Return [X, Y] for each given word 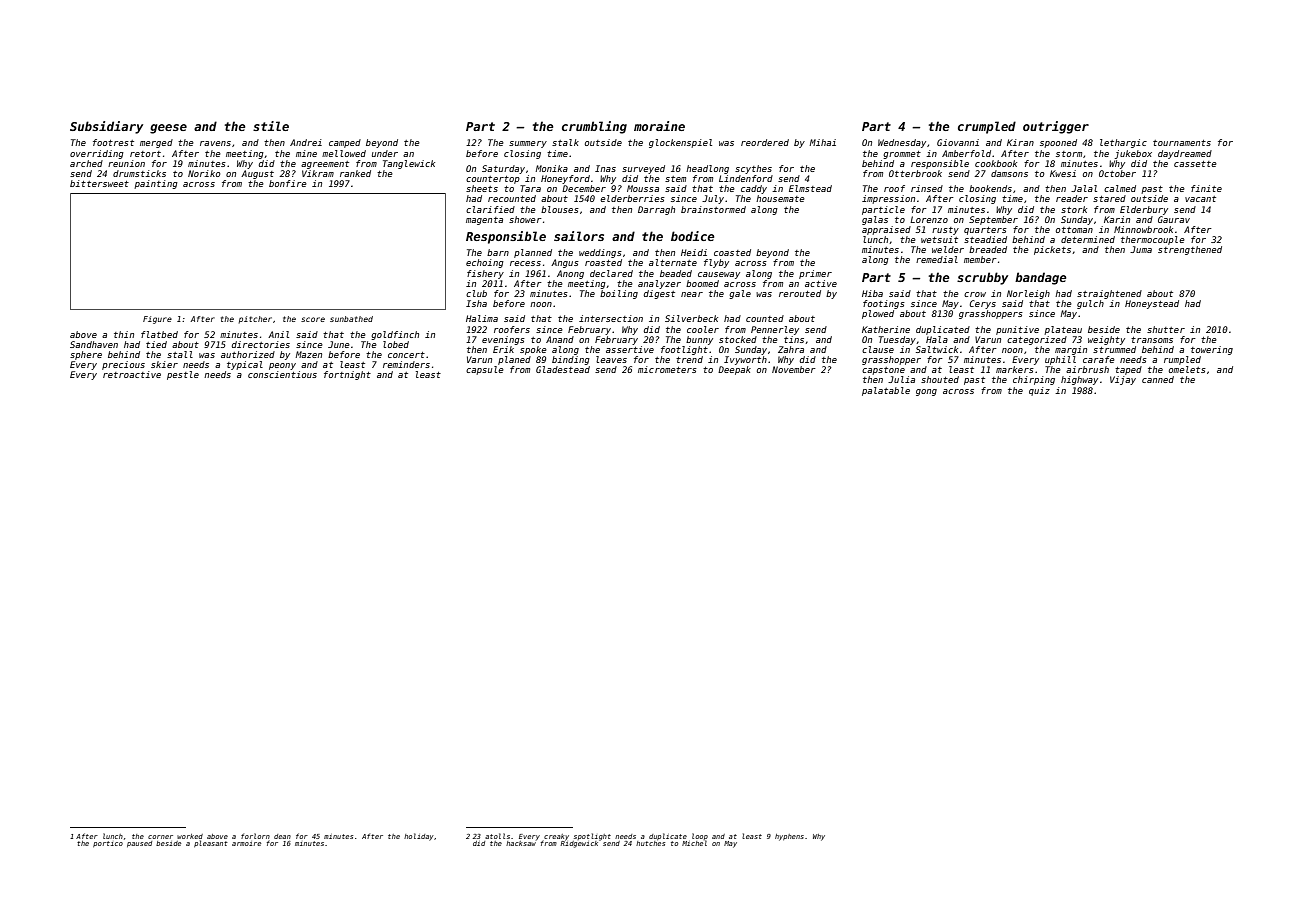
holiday [419, 837]
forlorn [255, 836]
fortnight [347, 375]
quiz [1039, 391]
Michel [694, 843]
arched [86, 163]
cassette [1195, 164]
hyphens [789, 837]
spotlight [592, 837]
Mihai [822, 142]
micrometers [667, 369]
